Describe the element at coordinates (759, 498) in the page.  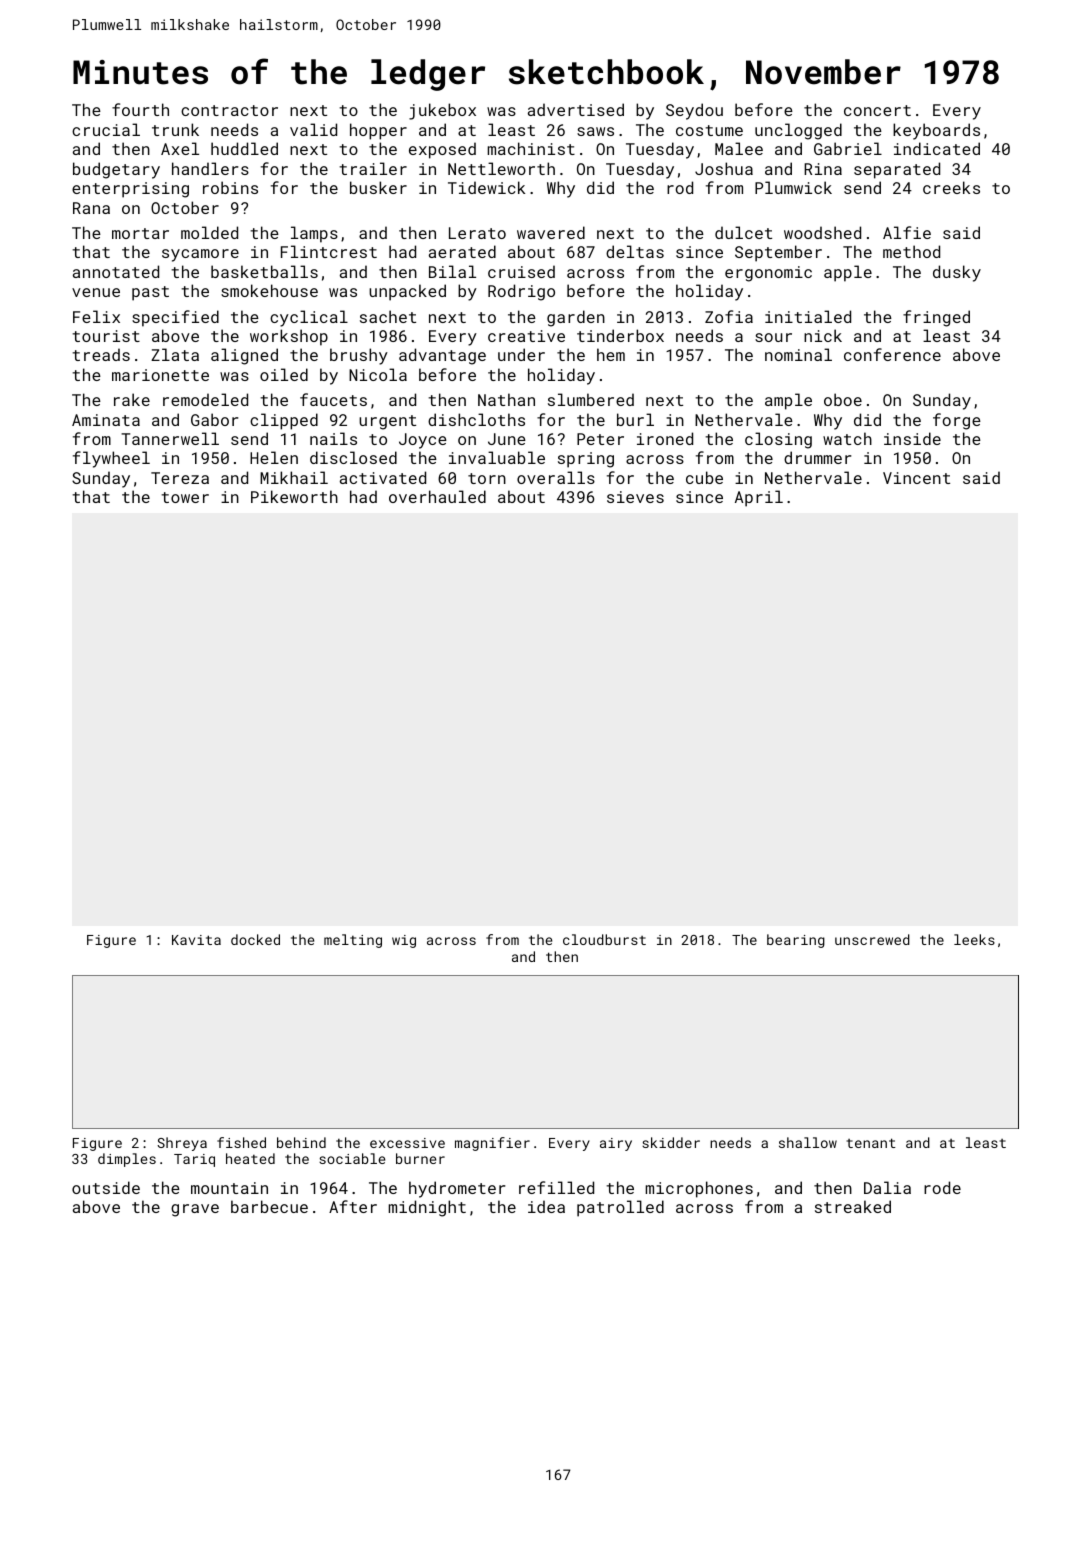
I see `April` at that location.
